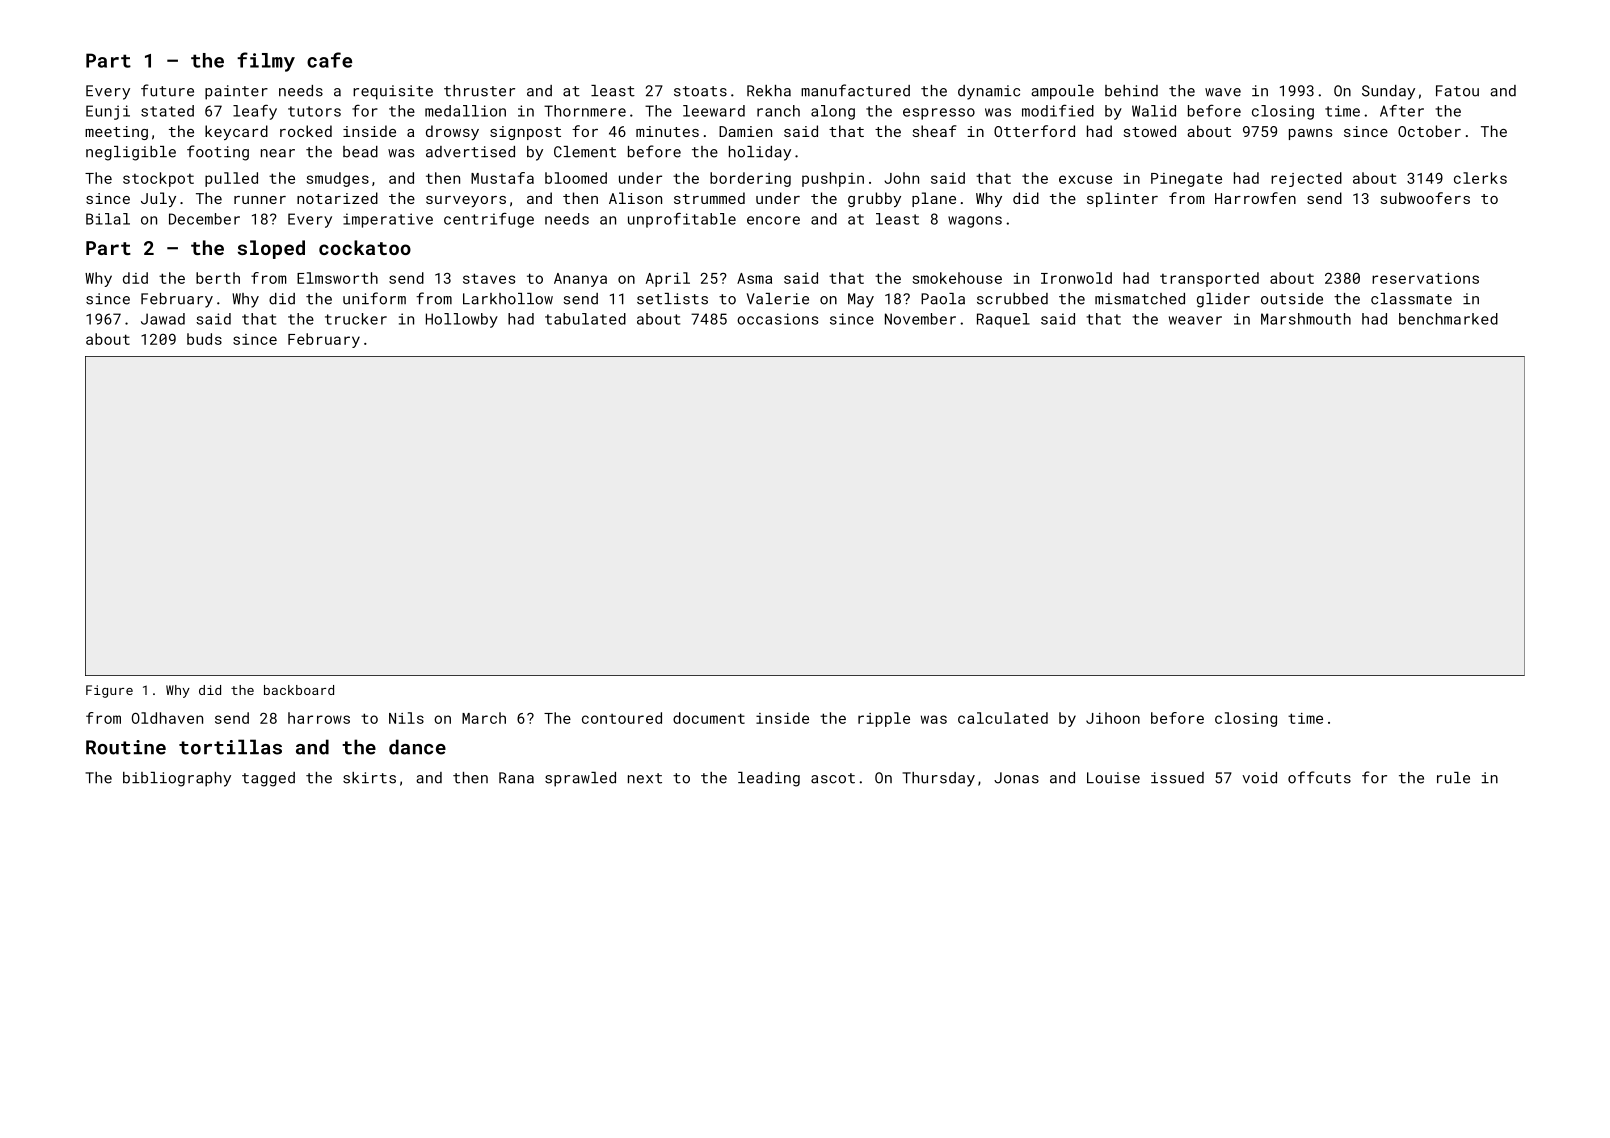 The height and width of the image is (1138, 1610). I want to click on weaver, so click(1195, 320).
